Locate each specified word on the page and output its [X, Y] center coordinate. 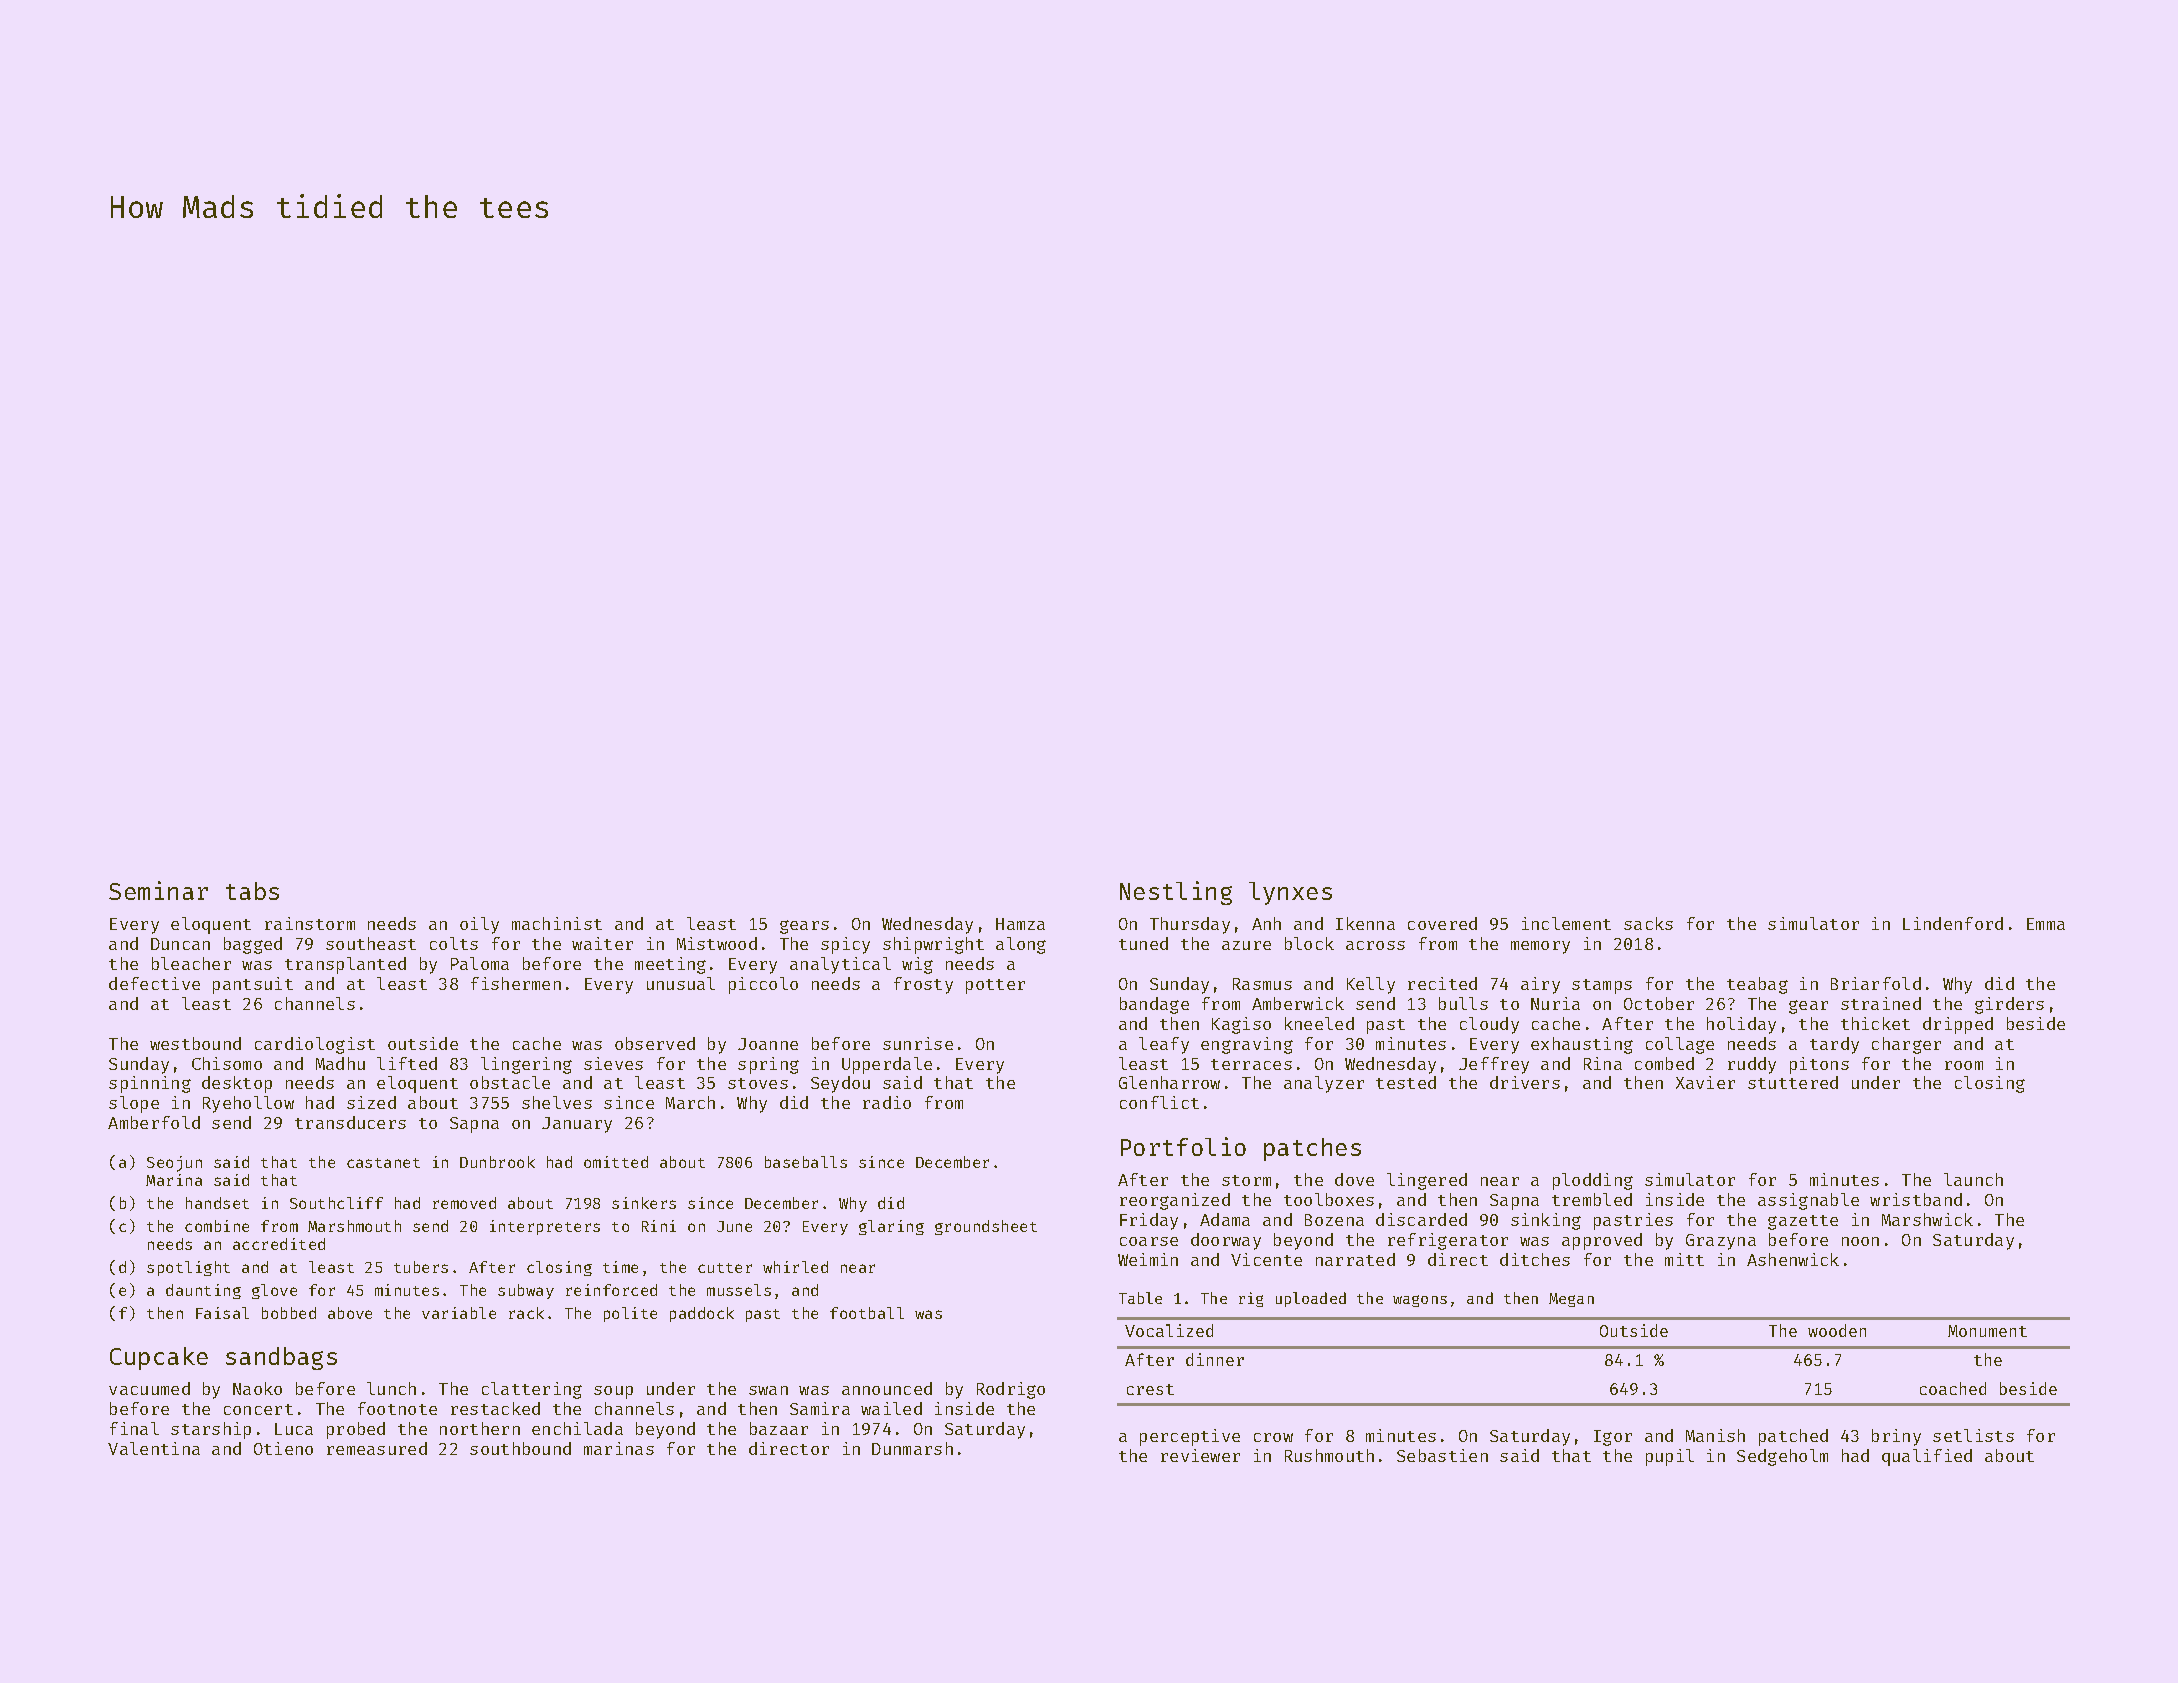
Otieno [283, 1448]
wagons [1420, 1301]
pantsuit [253, 985]
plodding [1593, 1181]
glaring [891, 1227]
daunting [203, 1291]
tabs [252, 891]
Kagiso [1241, 1025]
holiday [1741, 1025]
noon [1860, 1241]
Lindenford [1953, 923]
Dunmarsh [912, 1448]
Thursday [1190, 925]
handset [217, 1203]
